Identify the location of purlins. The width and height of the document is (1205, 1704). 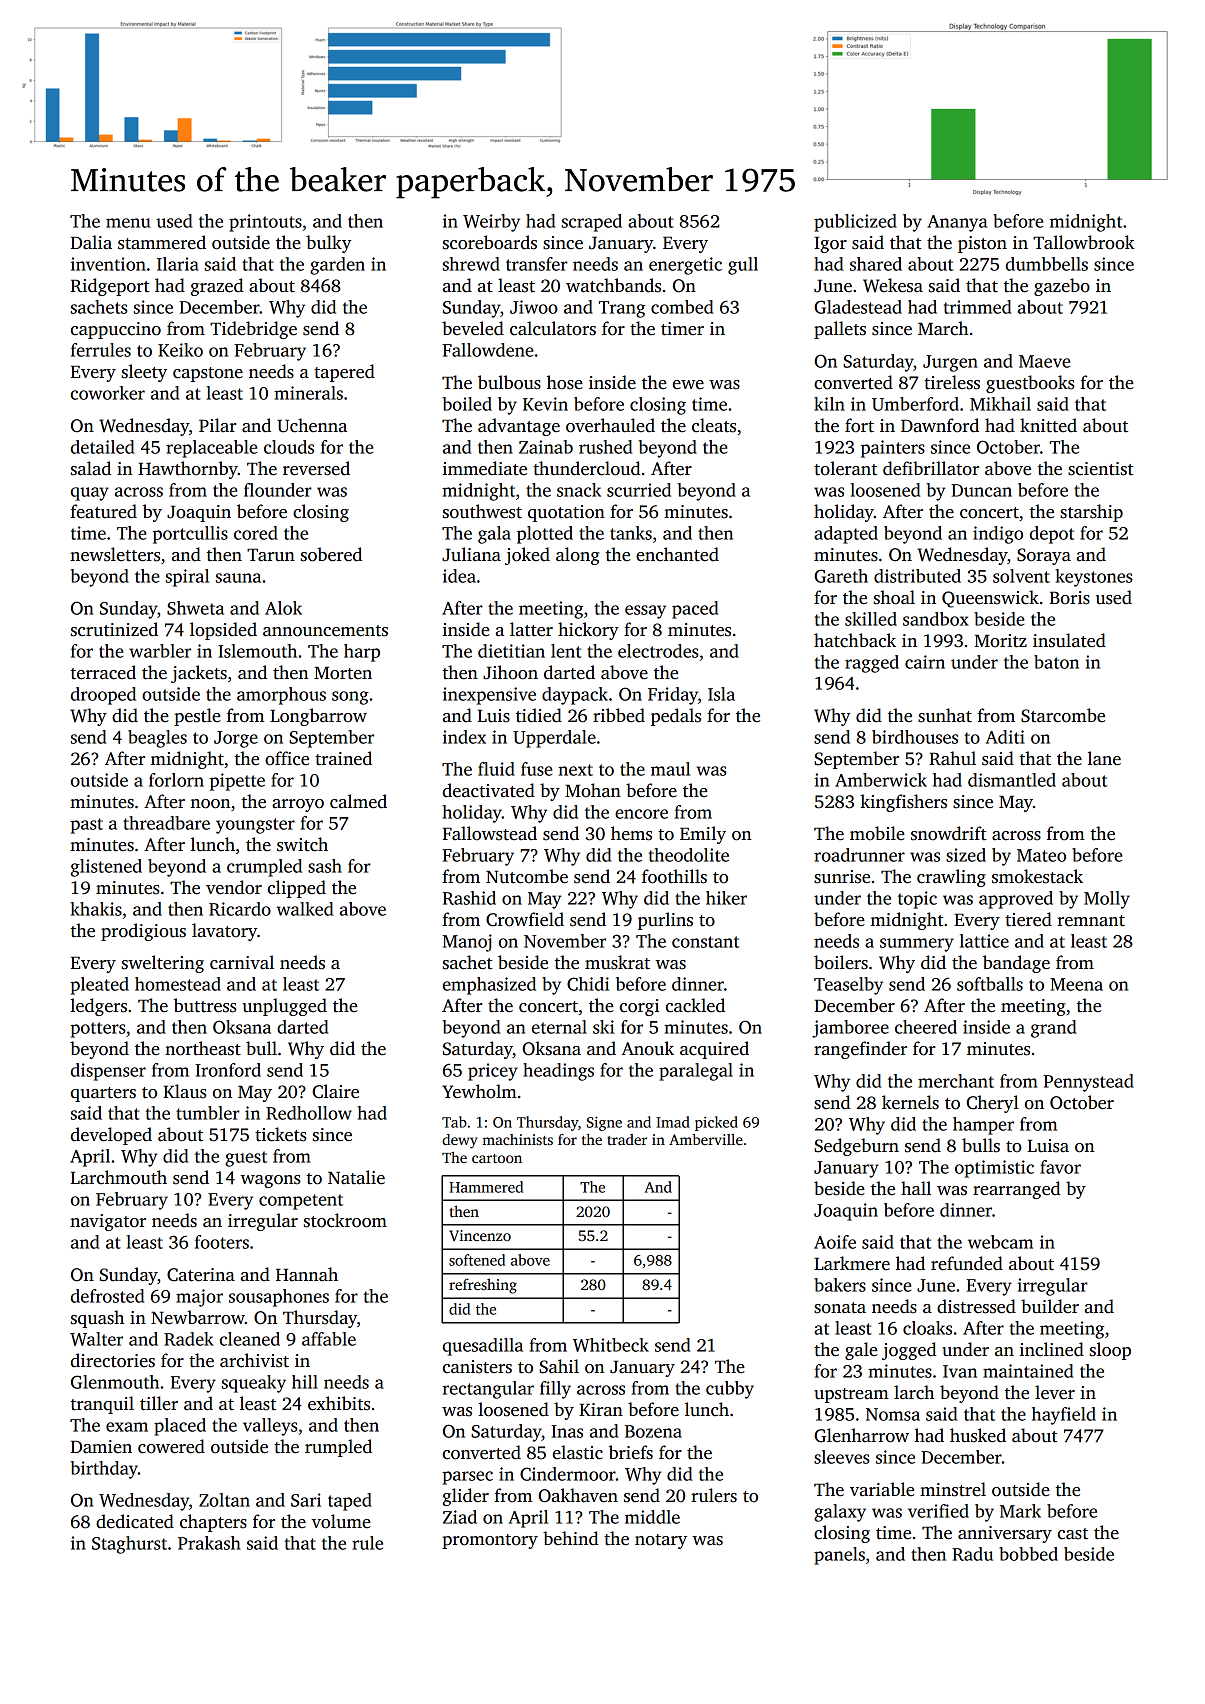
(665, 921).
